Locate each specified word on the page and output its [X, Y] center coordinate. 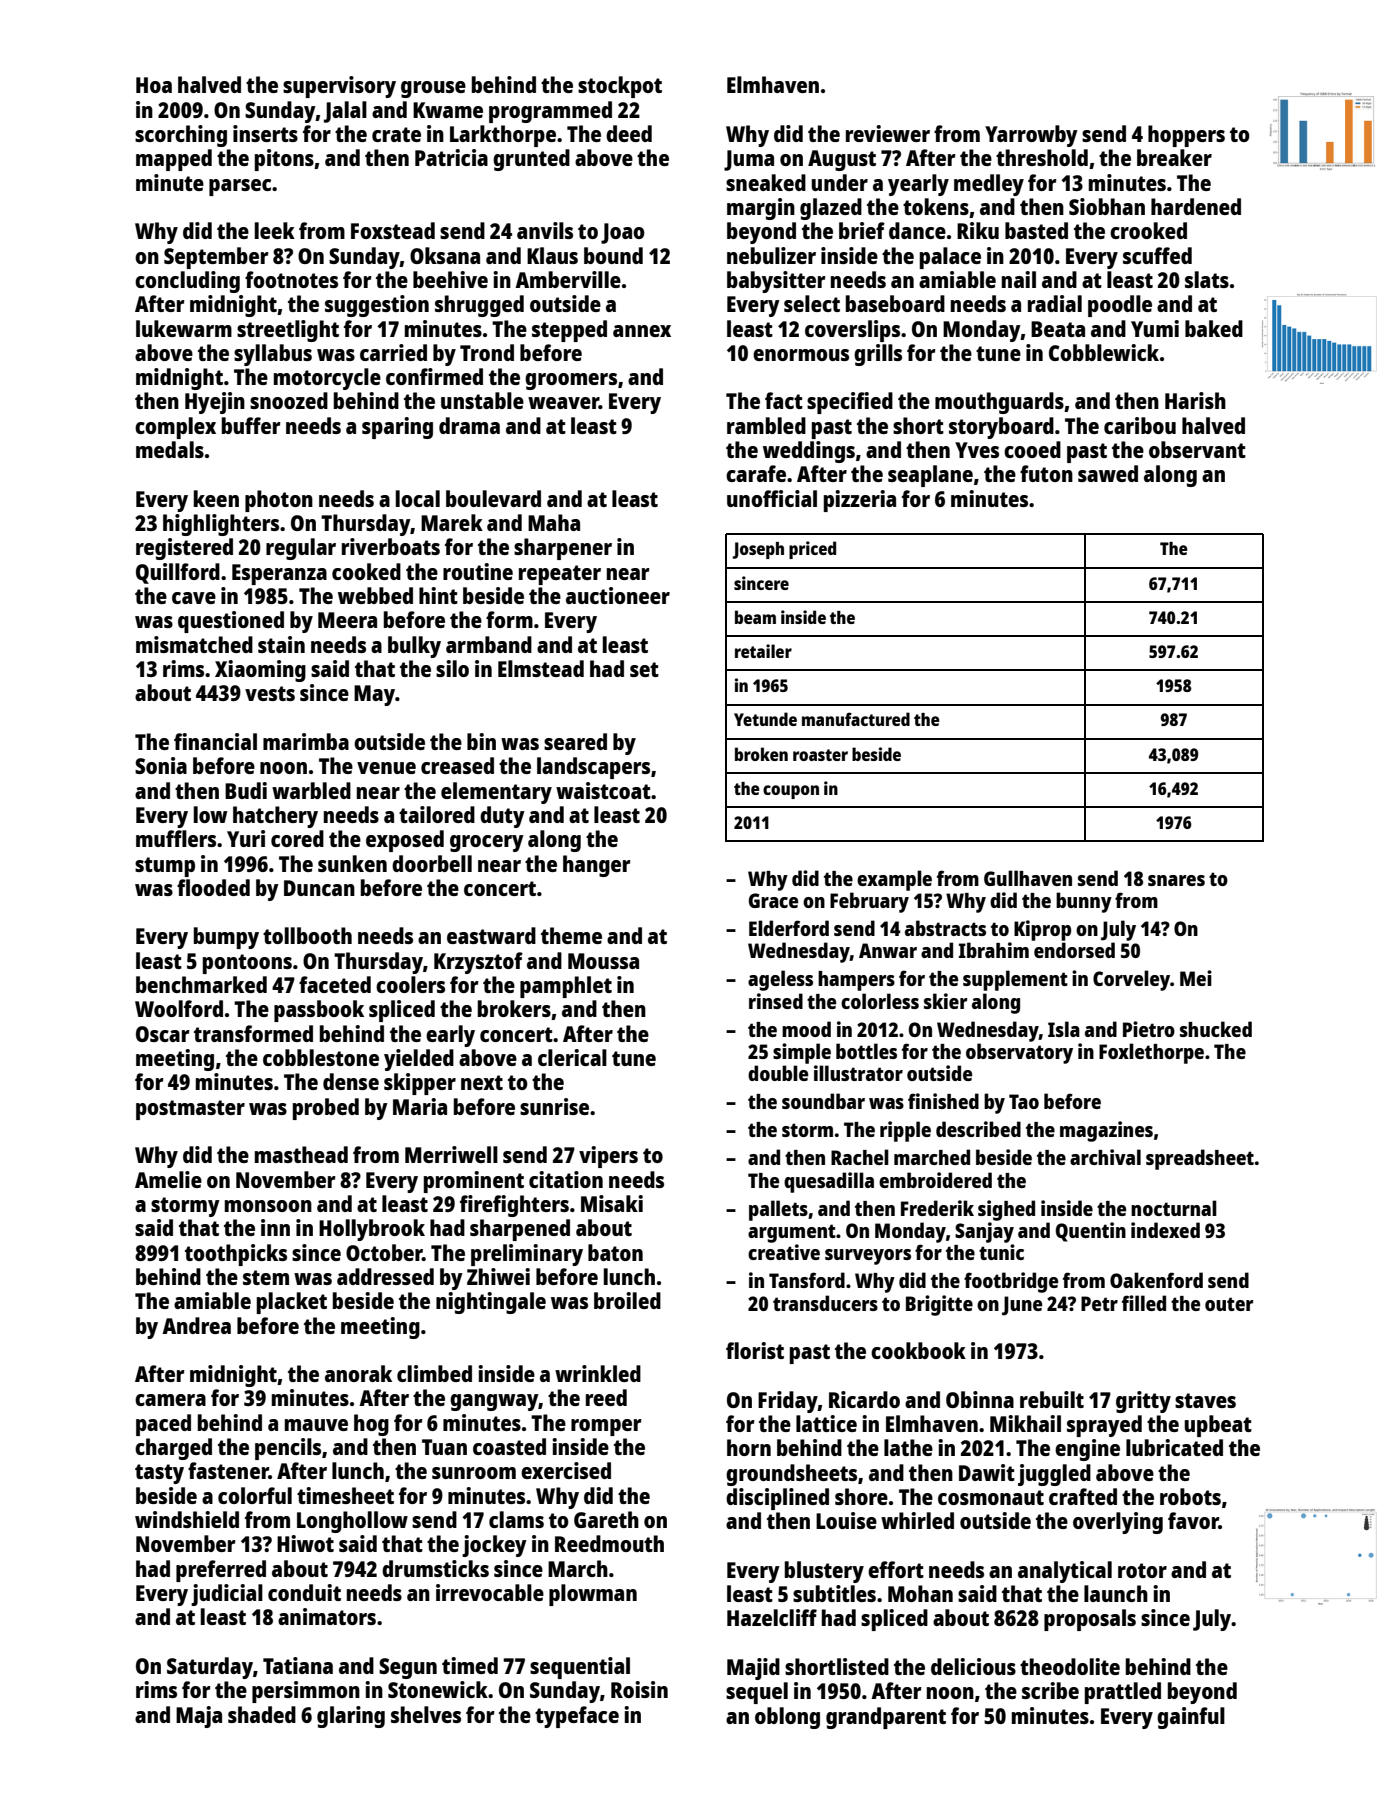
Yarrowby [1031, 136]
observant [1197, 449]
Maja [199, 1717]
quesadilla [829, 1182]
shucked [1216, 1029]
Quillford [178, 573]
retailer [763, 651]
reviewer [888, 133]
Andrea [196, 1325]
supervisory [339, 87]
